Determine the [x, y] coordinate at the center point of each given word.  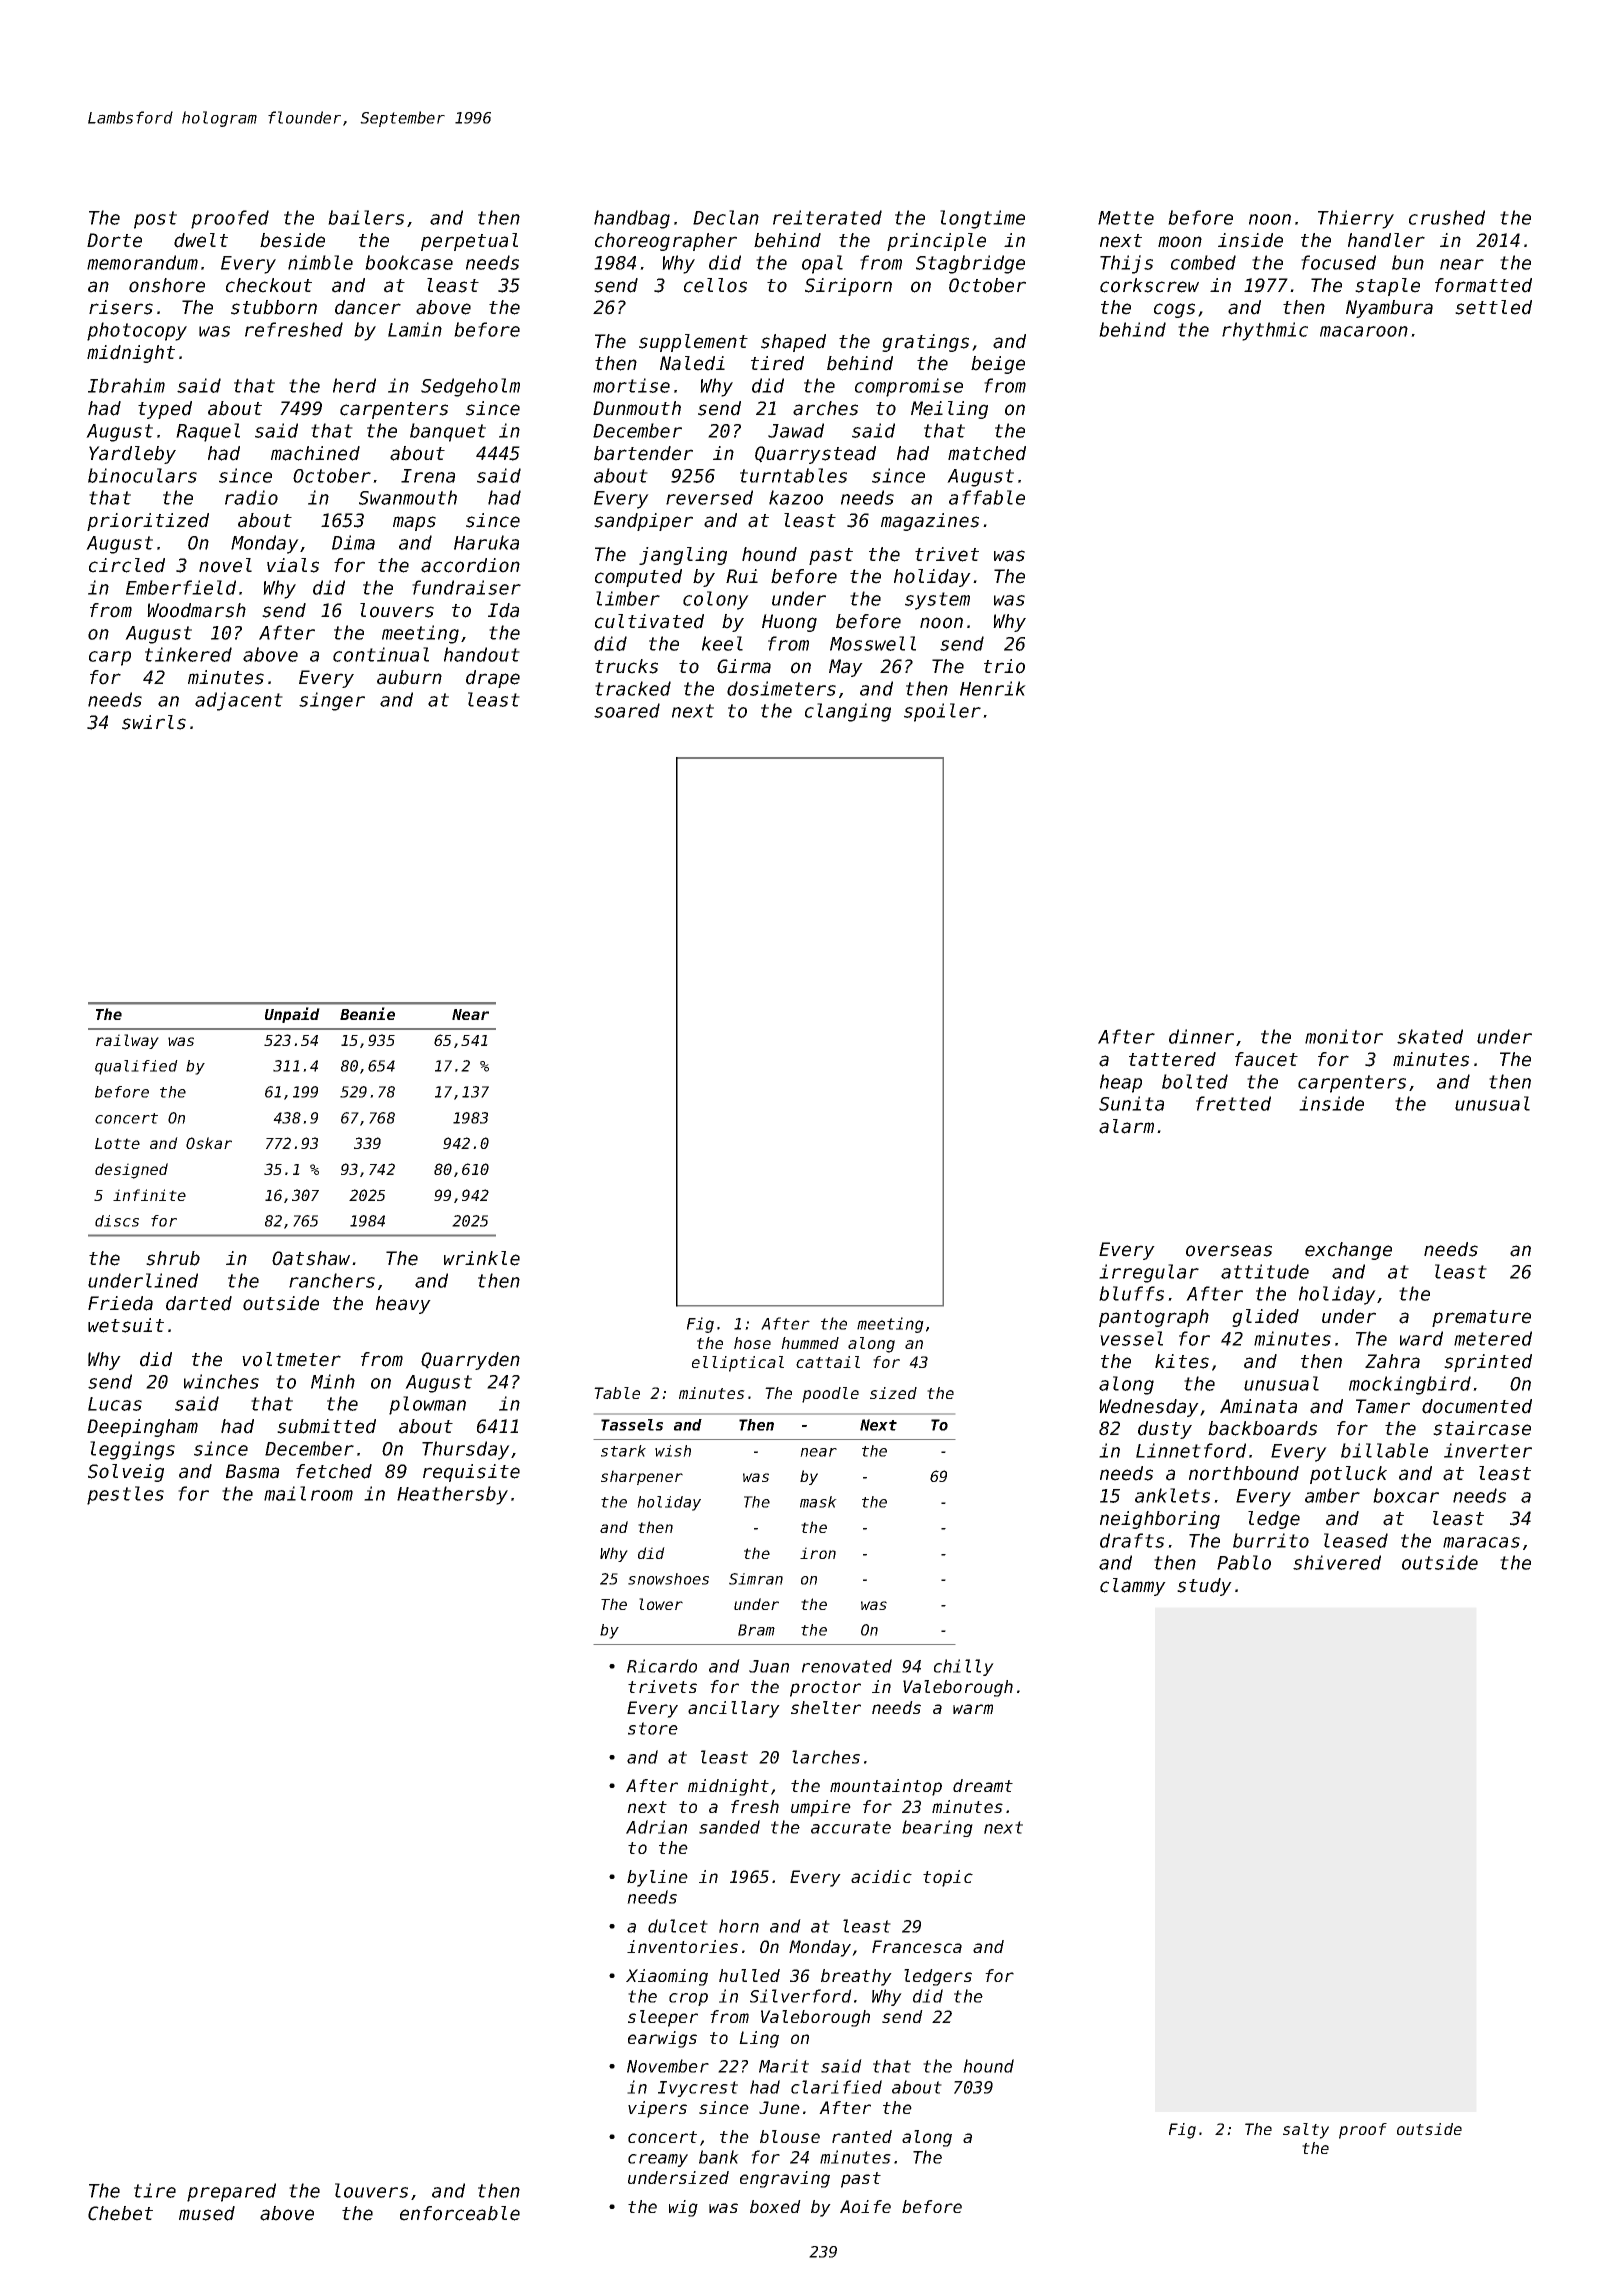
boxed [775, 2206]
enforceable [460, 2213]
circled [127, 565]
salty [1306, 2131]
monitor [1344, 1036]
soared [627, 710]
